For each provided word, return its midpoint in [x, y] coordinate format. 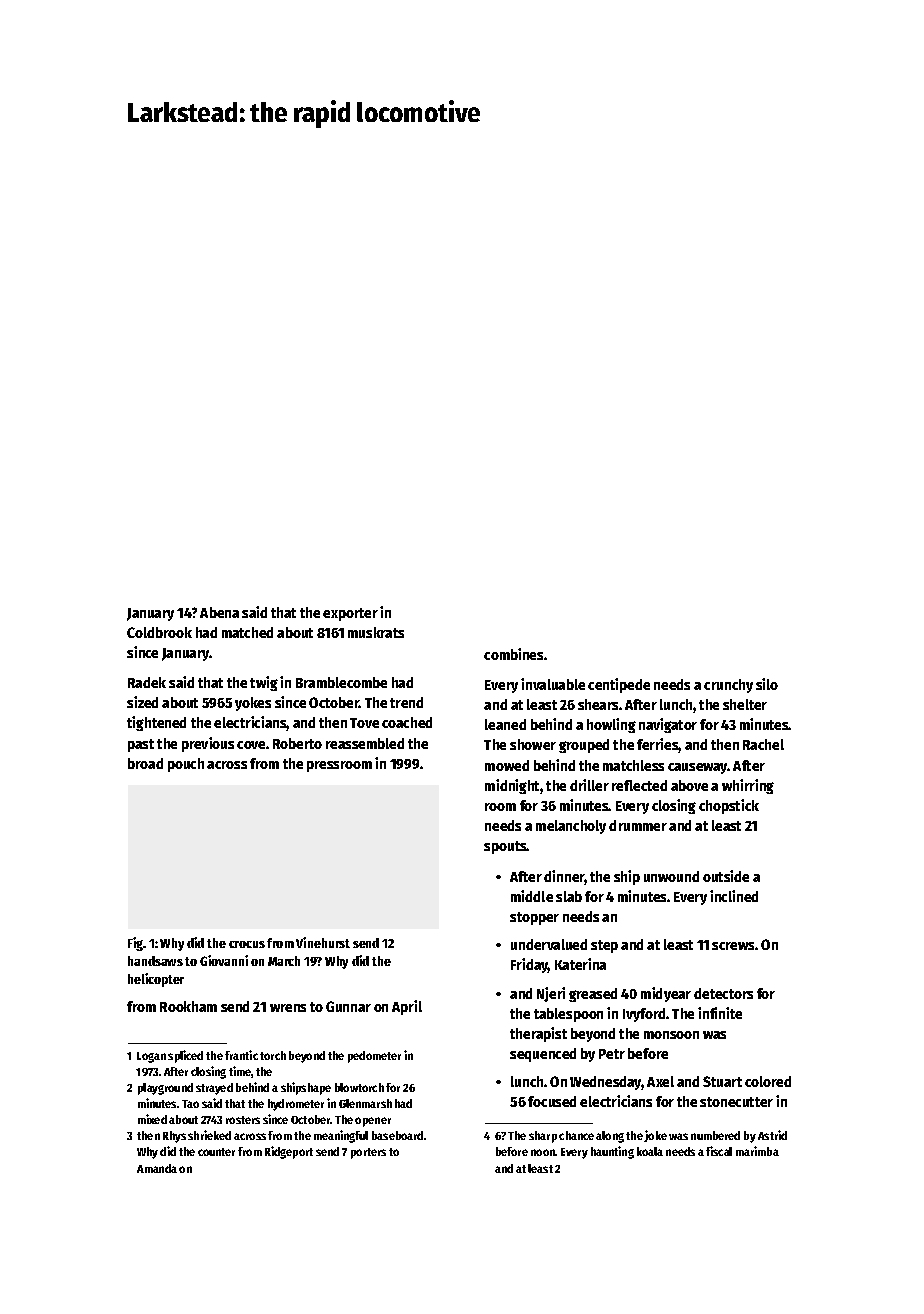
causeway [698, 768]
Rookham [188, 1006]
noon [543, 1152]
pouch [186, 765]
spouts [505, 847]
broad [145, 763]
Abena [219, 612]
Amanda [157, 1168]
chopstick [729, 806]
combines [513, 654]
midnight [513, 786]
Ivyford [644, 1015]
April [407, 1007]
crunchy [728, 686]
